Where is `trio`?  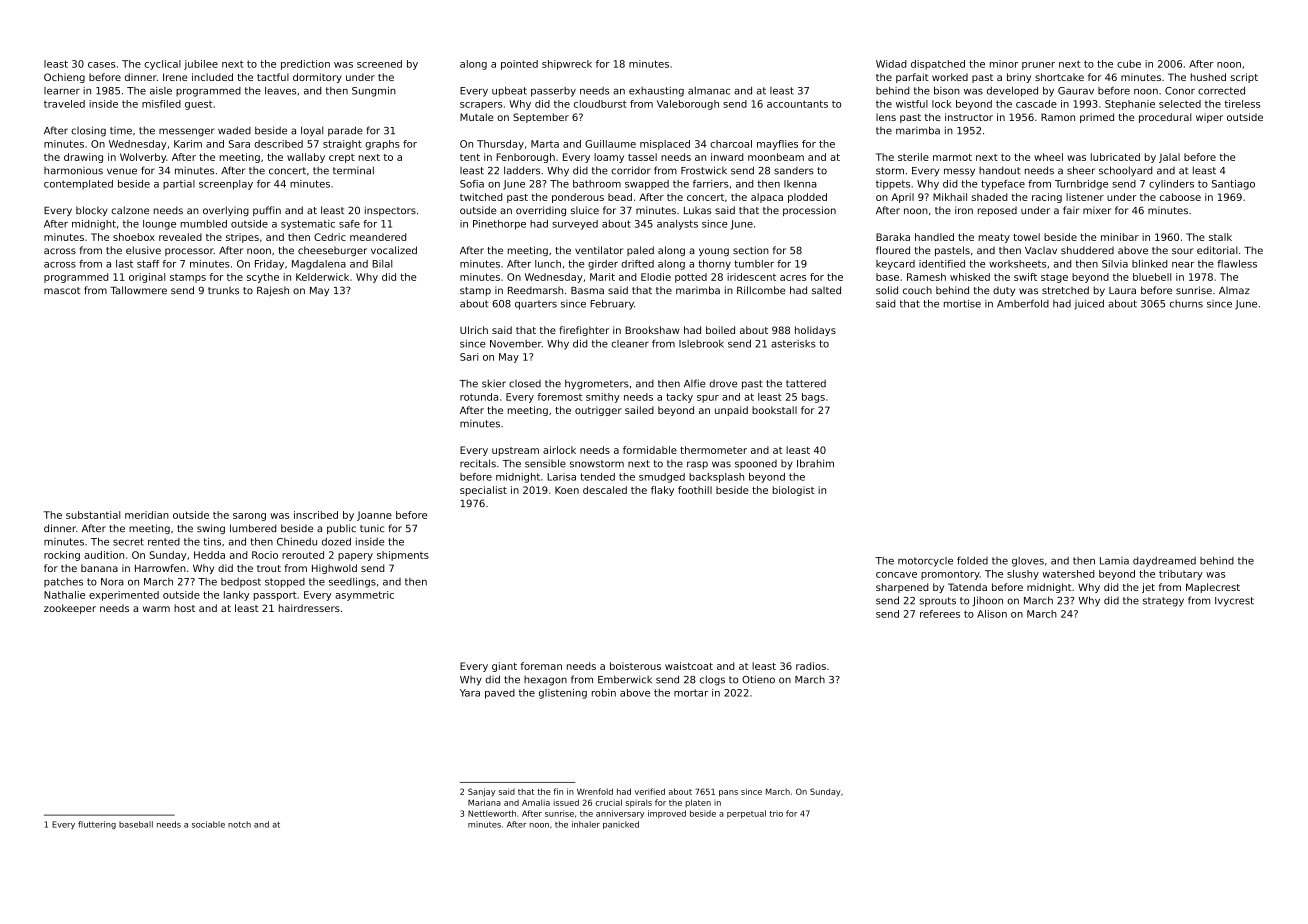 trio is located at coordinates (776, 813).
